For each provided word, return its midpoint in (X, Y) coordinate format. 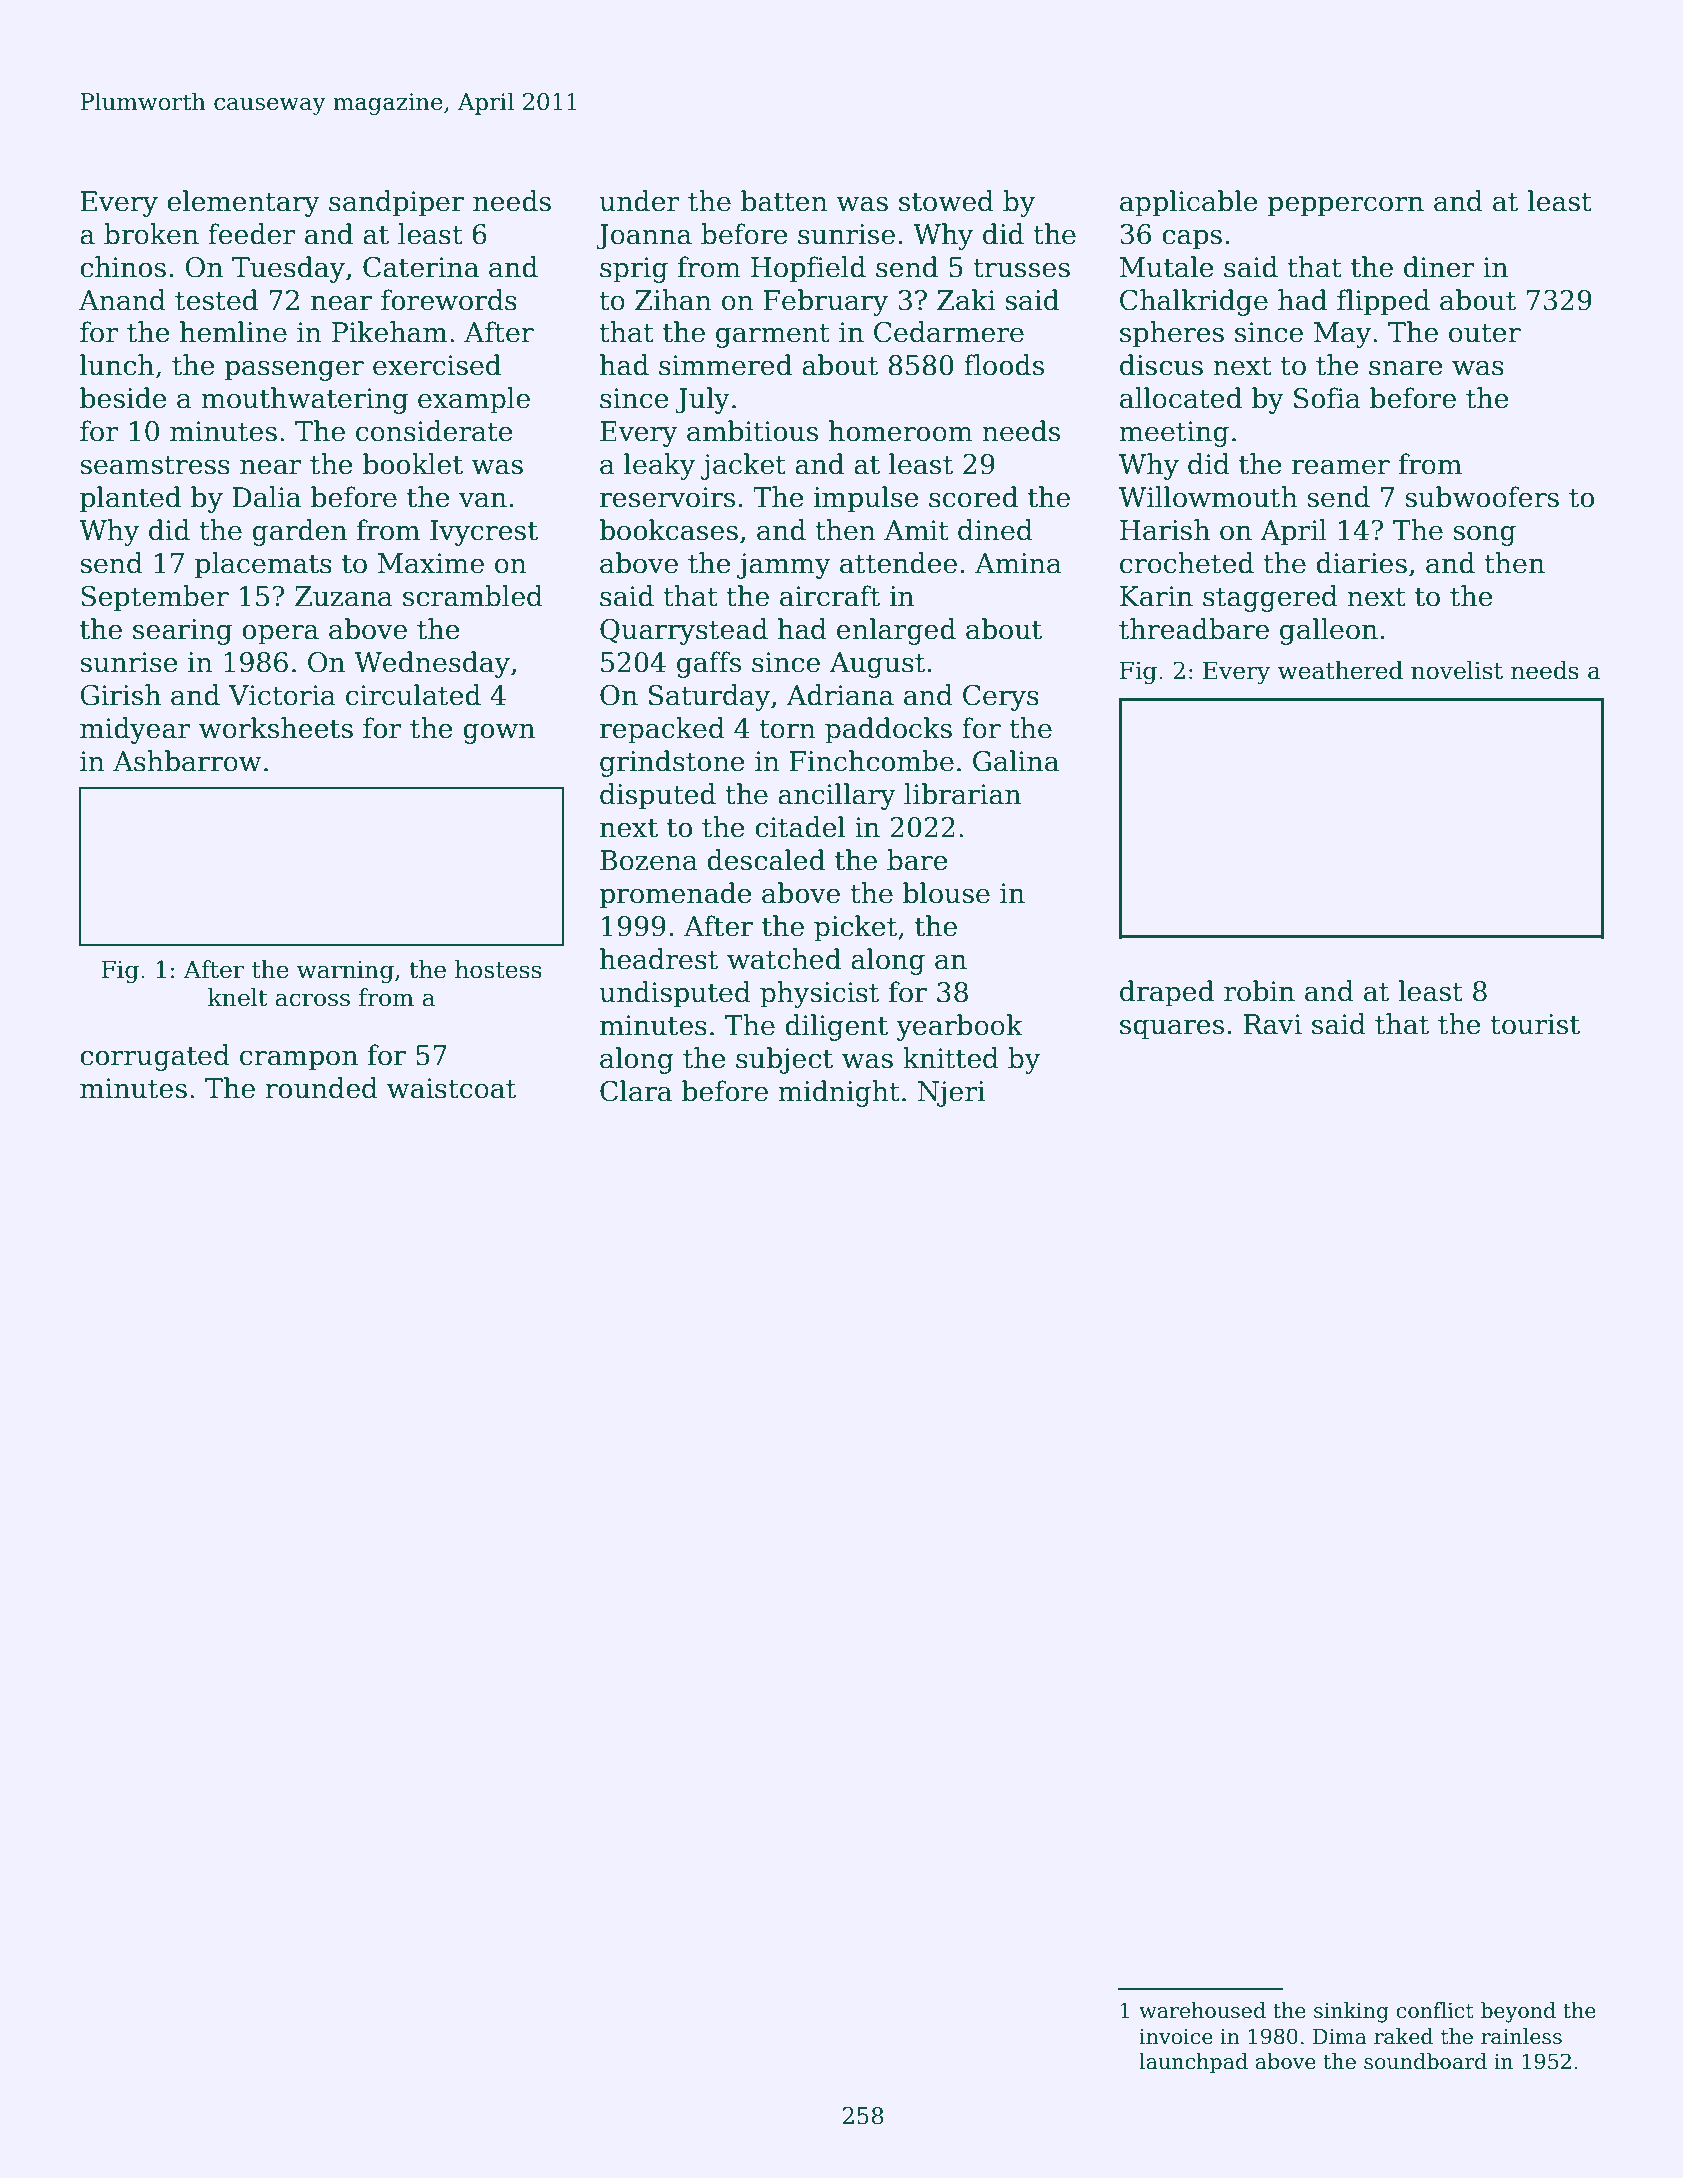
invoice (1176, 2037)
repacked (662, 730)
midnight (839, 1093)
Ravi (1272, 1024)
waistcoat (451, 1088)
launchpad (1193, 2063)
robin (1259, 991)
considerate (434, 431)
